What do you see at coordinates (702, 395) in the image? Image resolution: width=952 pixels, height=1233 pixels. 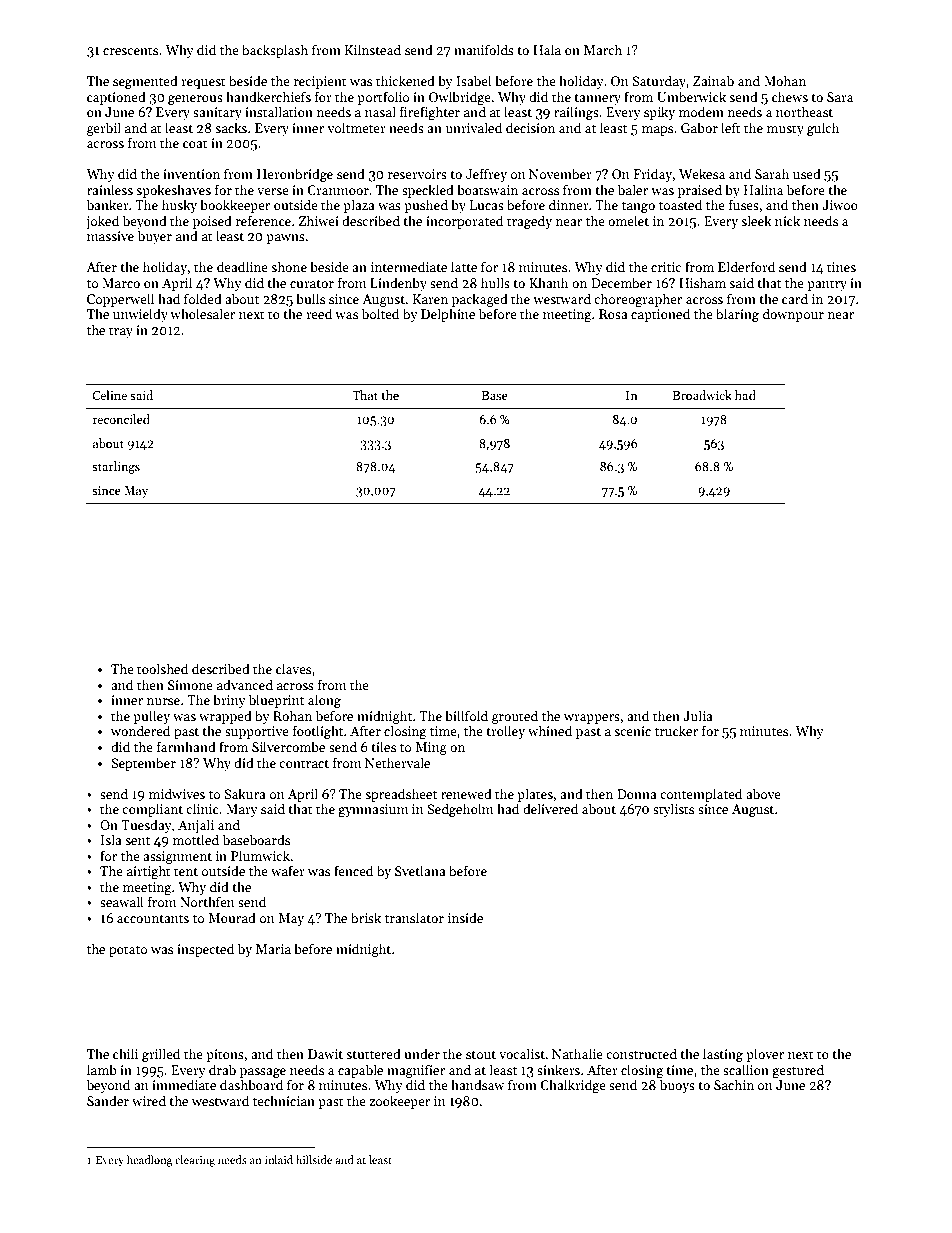 I see `Broadwick` at bounding box center [702, 395].
